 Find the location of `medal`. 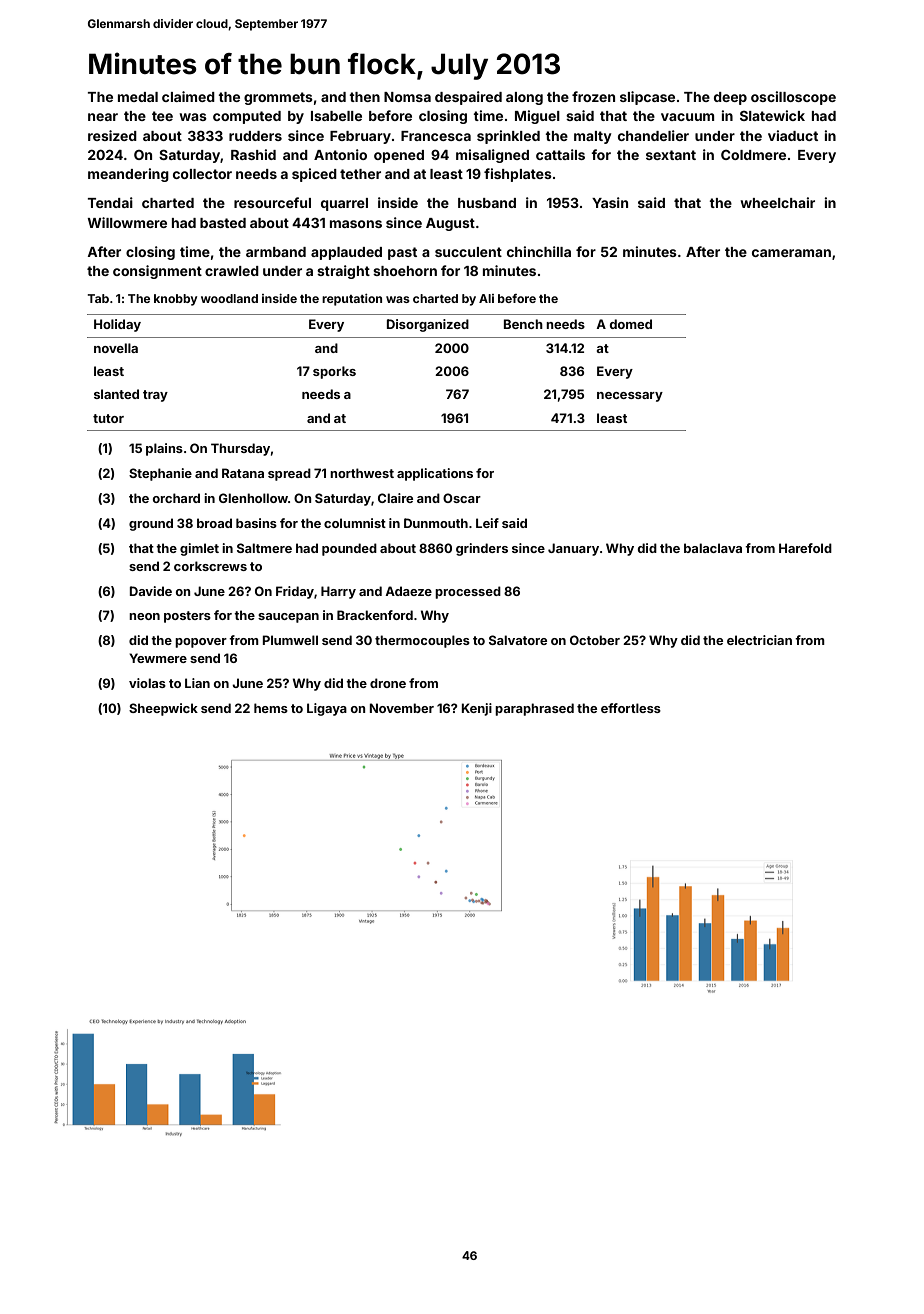

medal is located at coordinates (138, 97).
